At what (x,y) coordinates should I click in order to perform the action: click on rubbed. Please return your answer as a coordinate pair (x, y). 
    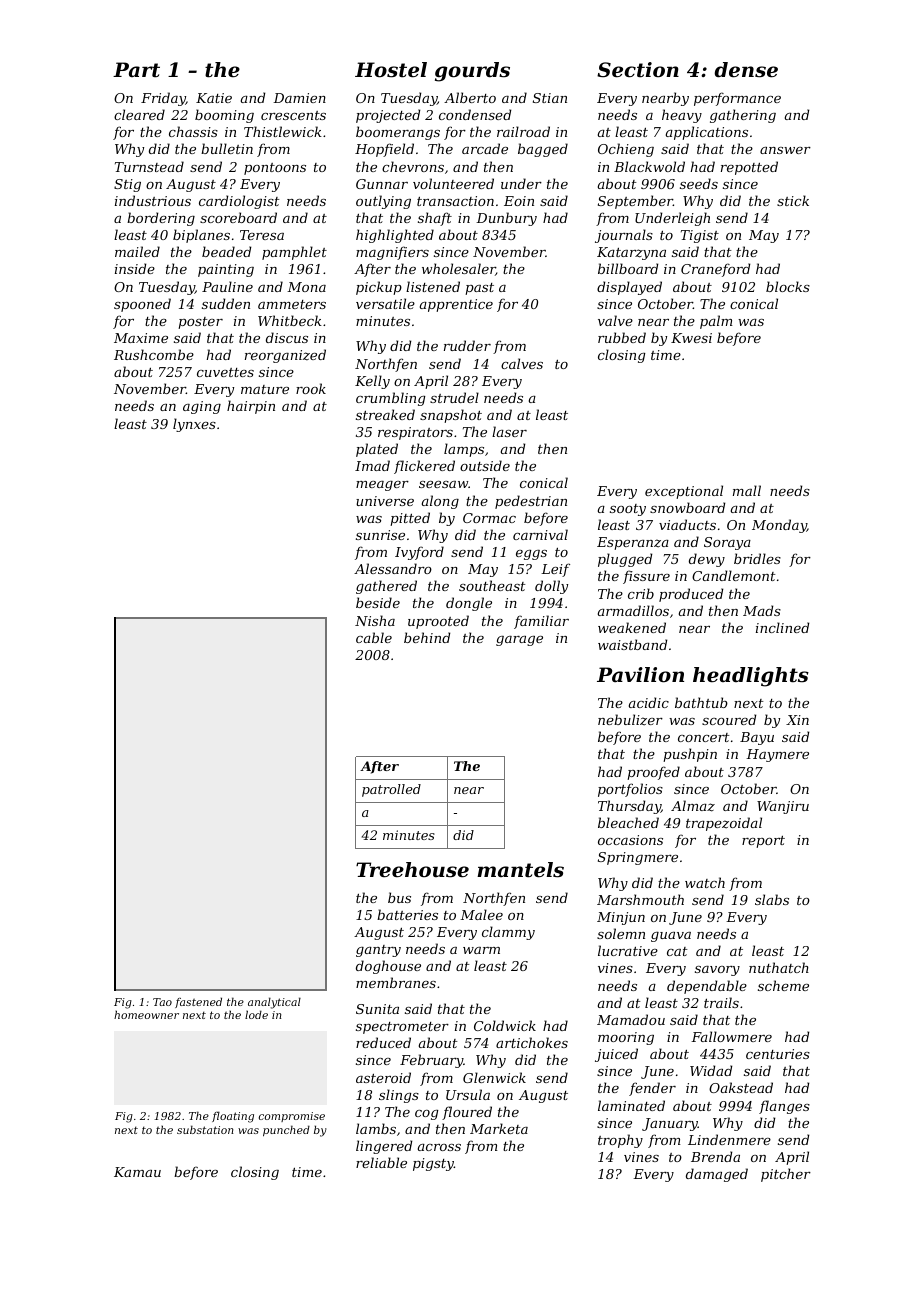
    Looking at the image, I should click on (622, 337).
